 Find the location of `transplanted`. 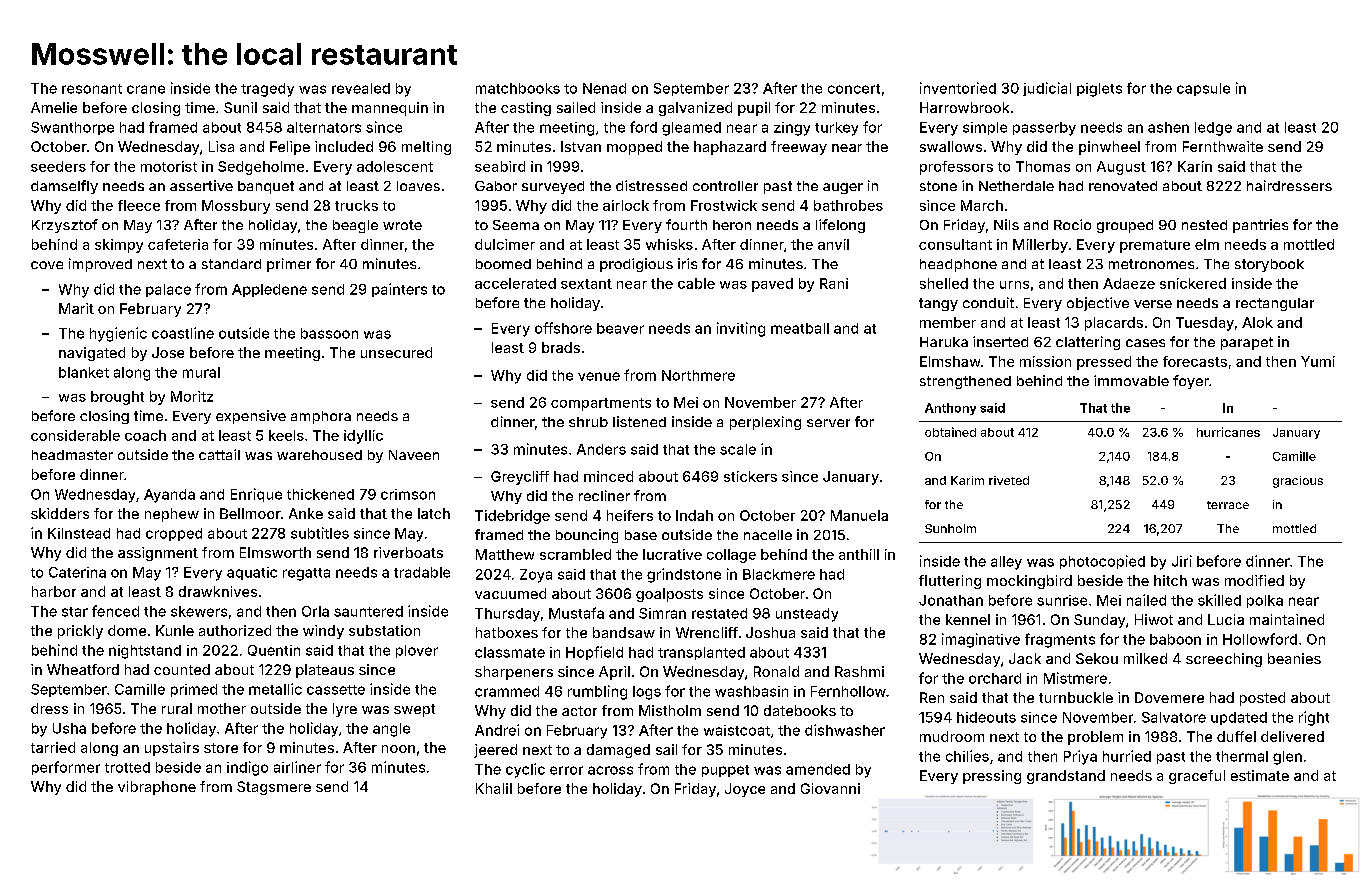

transplanted is located at coordinates (701, 653).
